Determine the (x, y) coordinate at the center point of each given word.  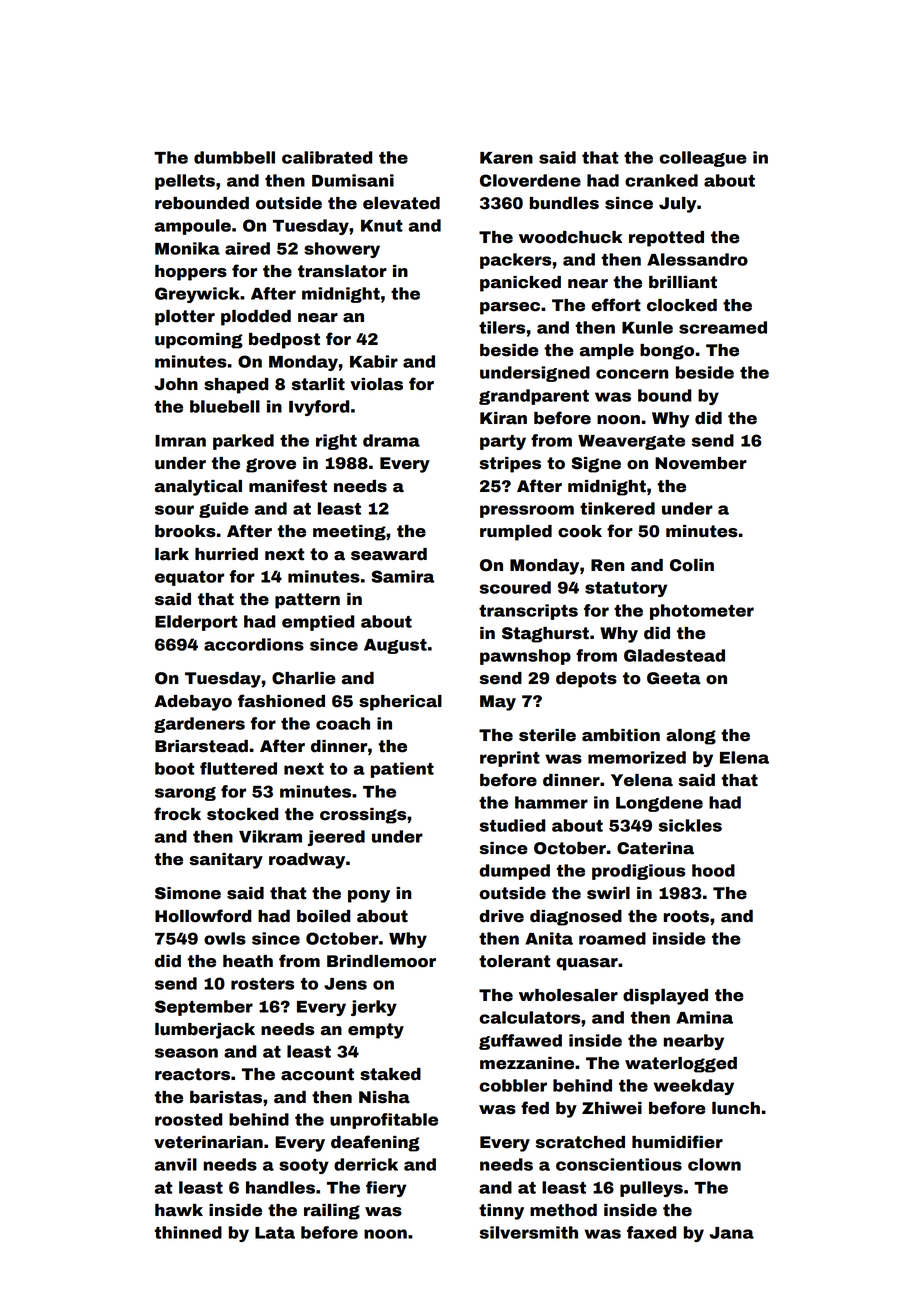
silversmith (529, 1232)
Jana (731, 1233)
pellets (185, 182)
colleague (703, 159)
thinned (188, 1232)
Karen (506, 158)
